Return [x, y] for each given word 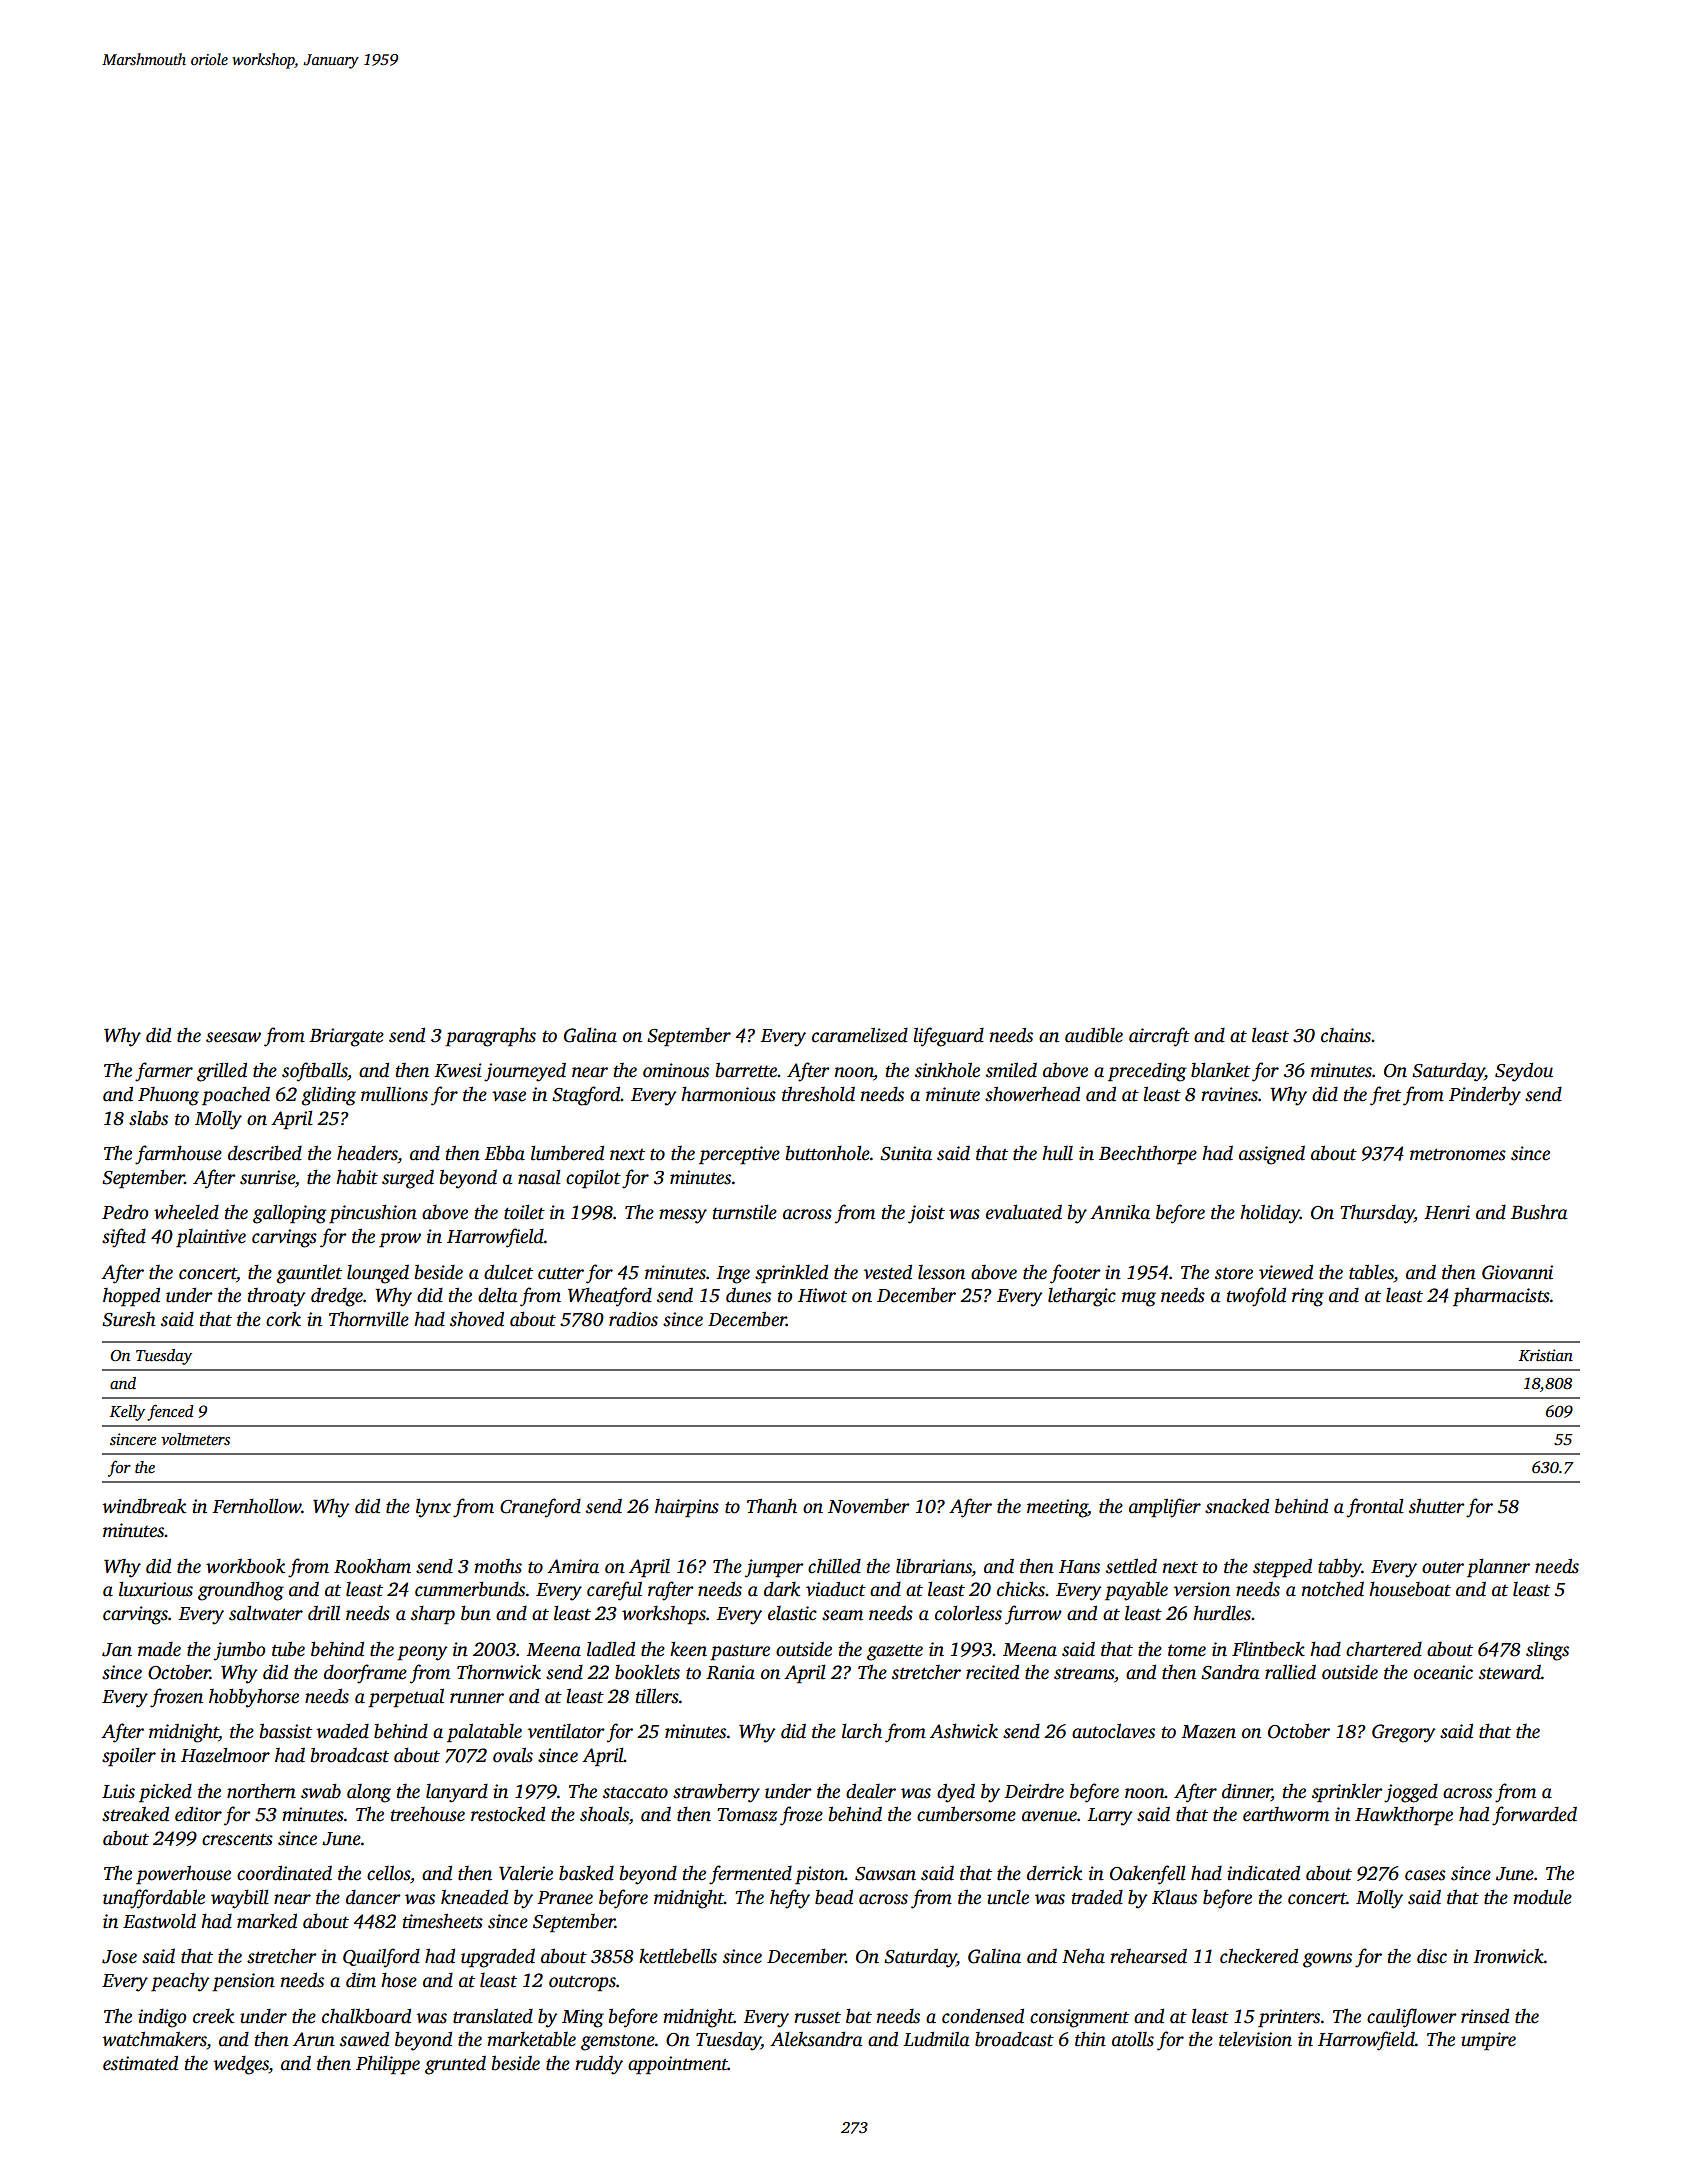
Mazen [1208, 1732]
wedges [241, 2065]
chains [1346, 1035]
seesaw [233, 1037]
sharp [433, 1615]
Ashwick [964, 1731]
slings [1547, 1651]
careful [614, 1591]
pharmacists [1501, 1297]
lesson [941, 1272]
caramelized [860, 1035]
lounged [378, 1274]
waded [343, 1731]
